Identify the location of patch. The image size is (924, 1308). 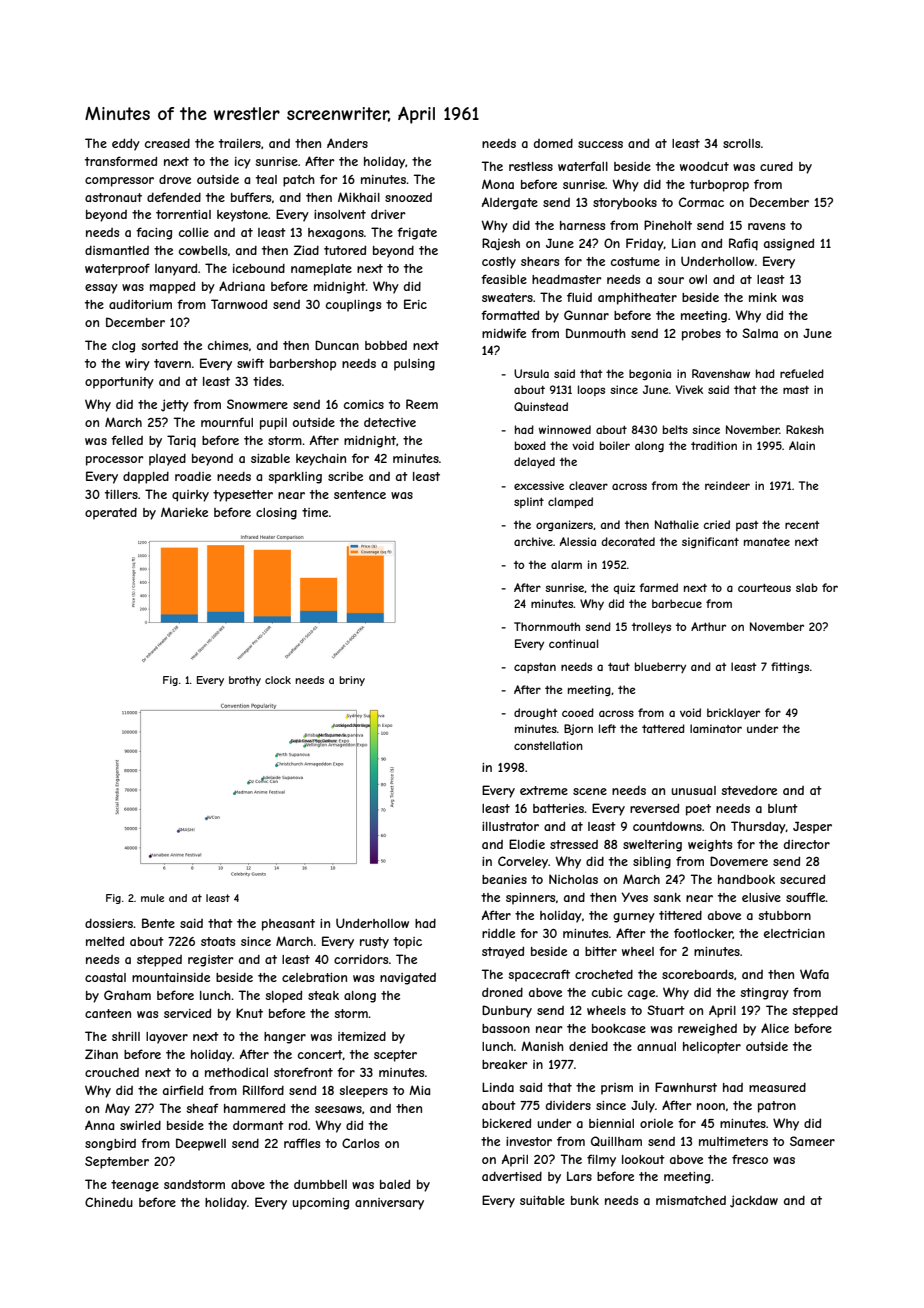
(299, 181).
